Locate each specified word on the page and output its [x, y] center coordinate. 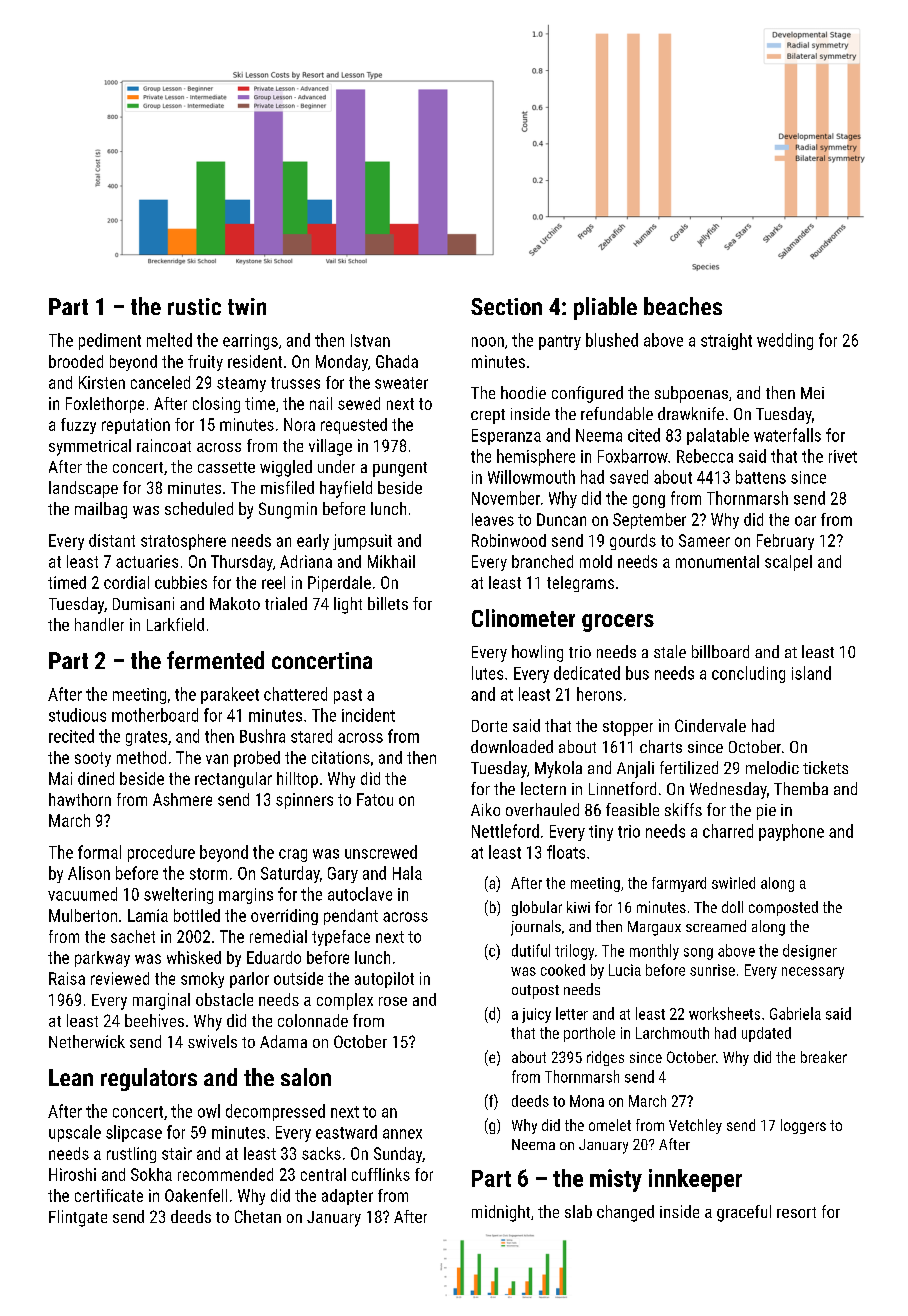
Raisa [67, 978]
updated [766, 1034]
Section [506, 306]
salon [306, 1077]
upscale [75, 1133]
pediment [110, 341]
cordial [126, 582]
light [348, 605]
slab [578, 1211]
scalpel [788, 563]
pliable [605, 308]
